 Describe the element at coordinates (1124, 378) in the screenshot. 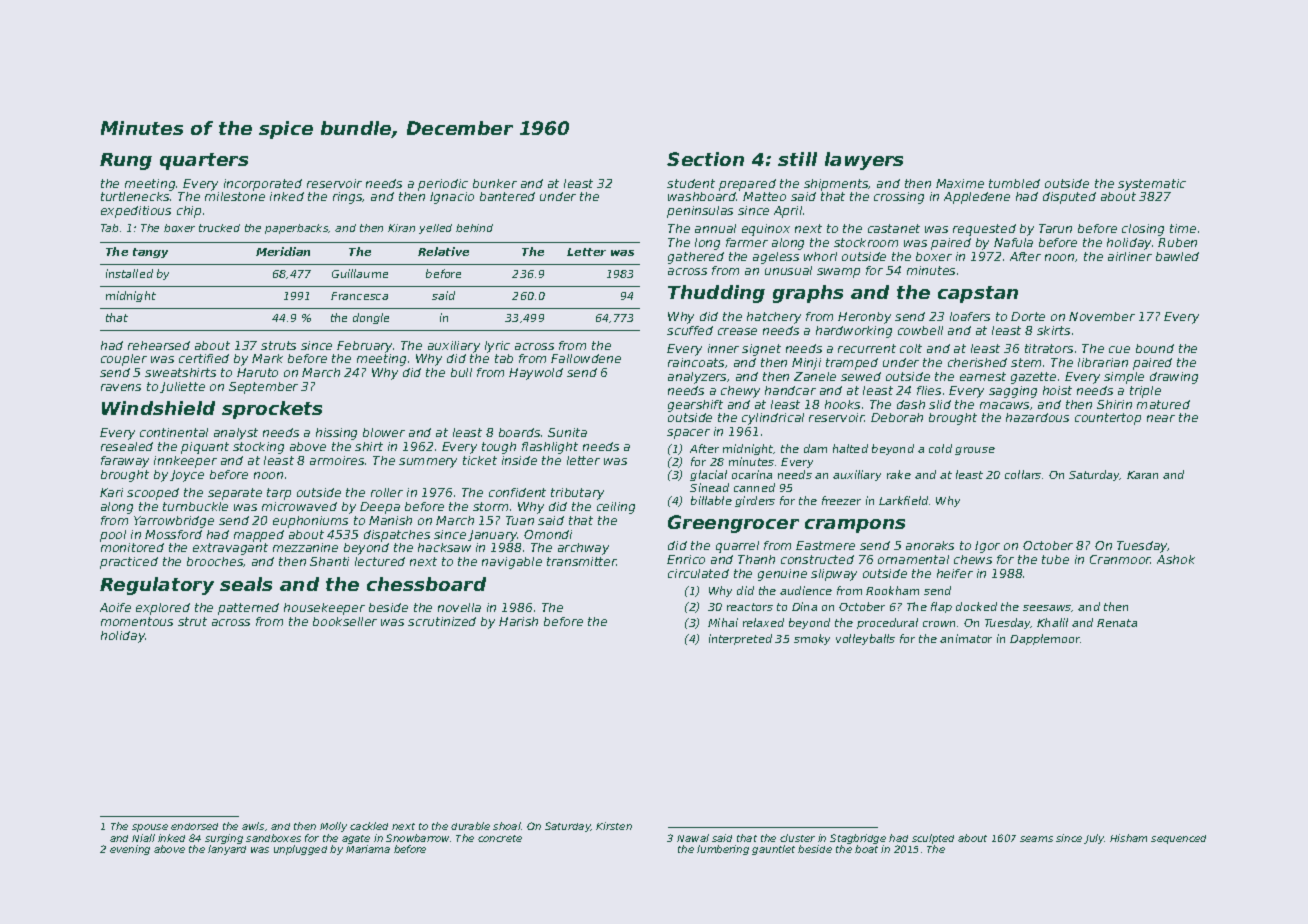

I see `simple` at that location.
